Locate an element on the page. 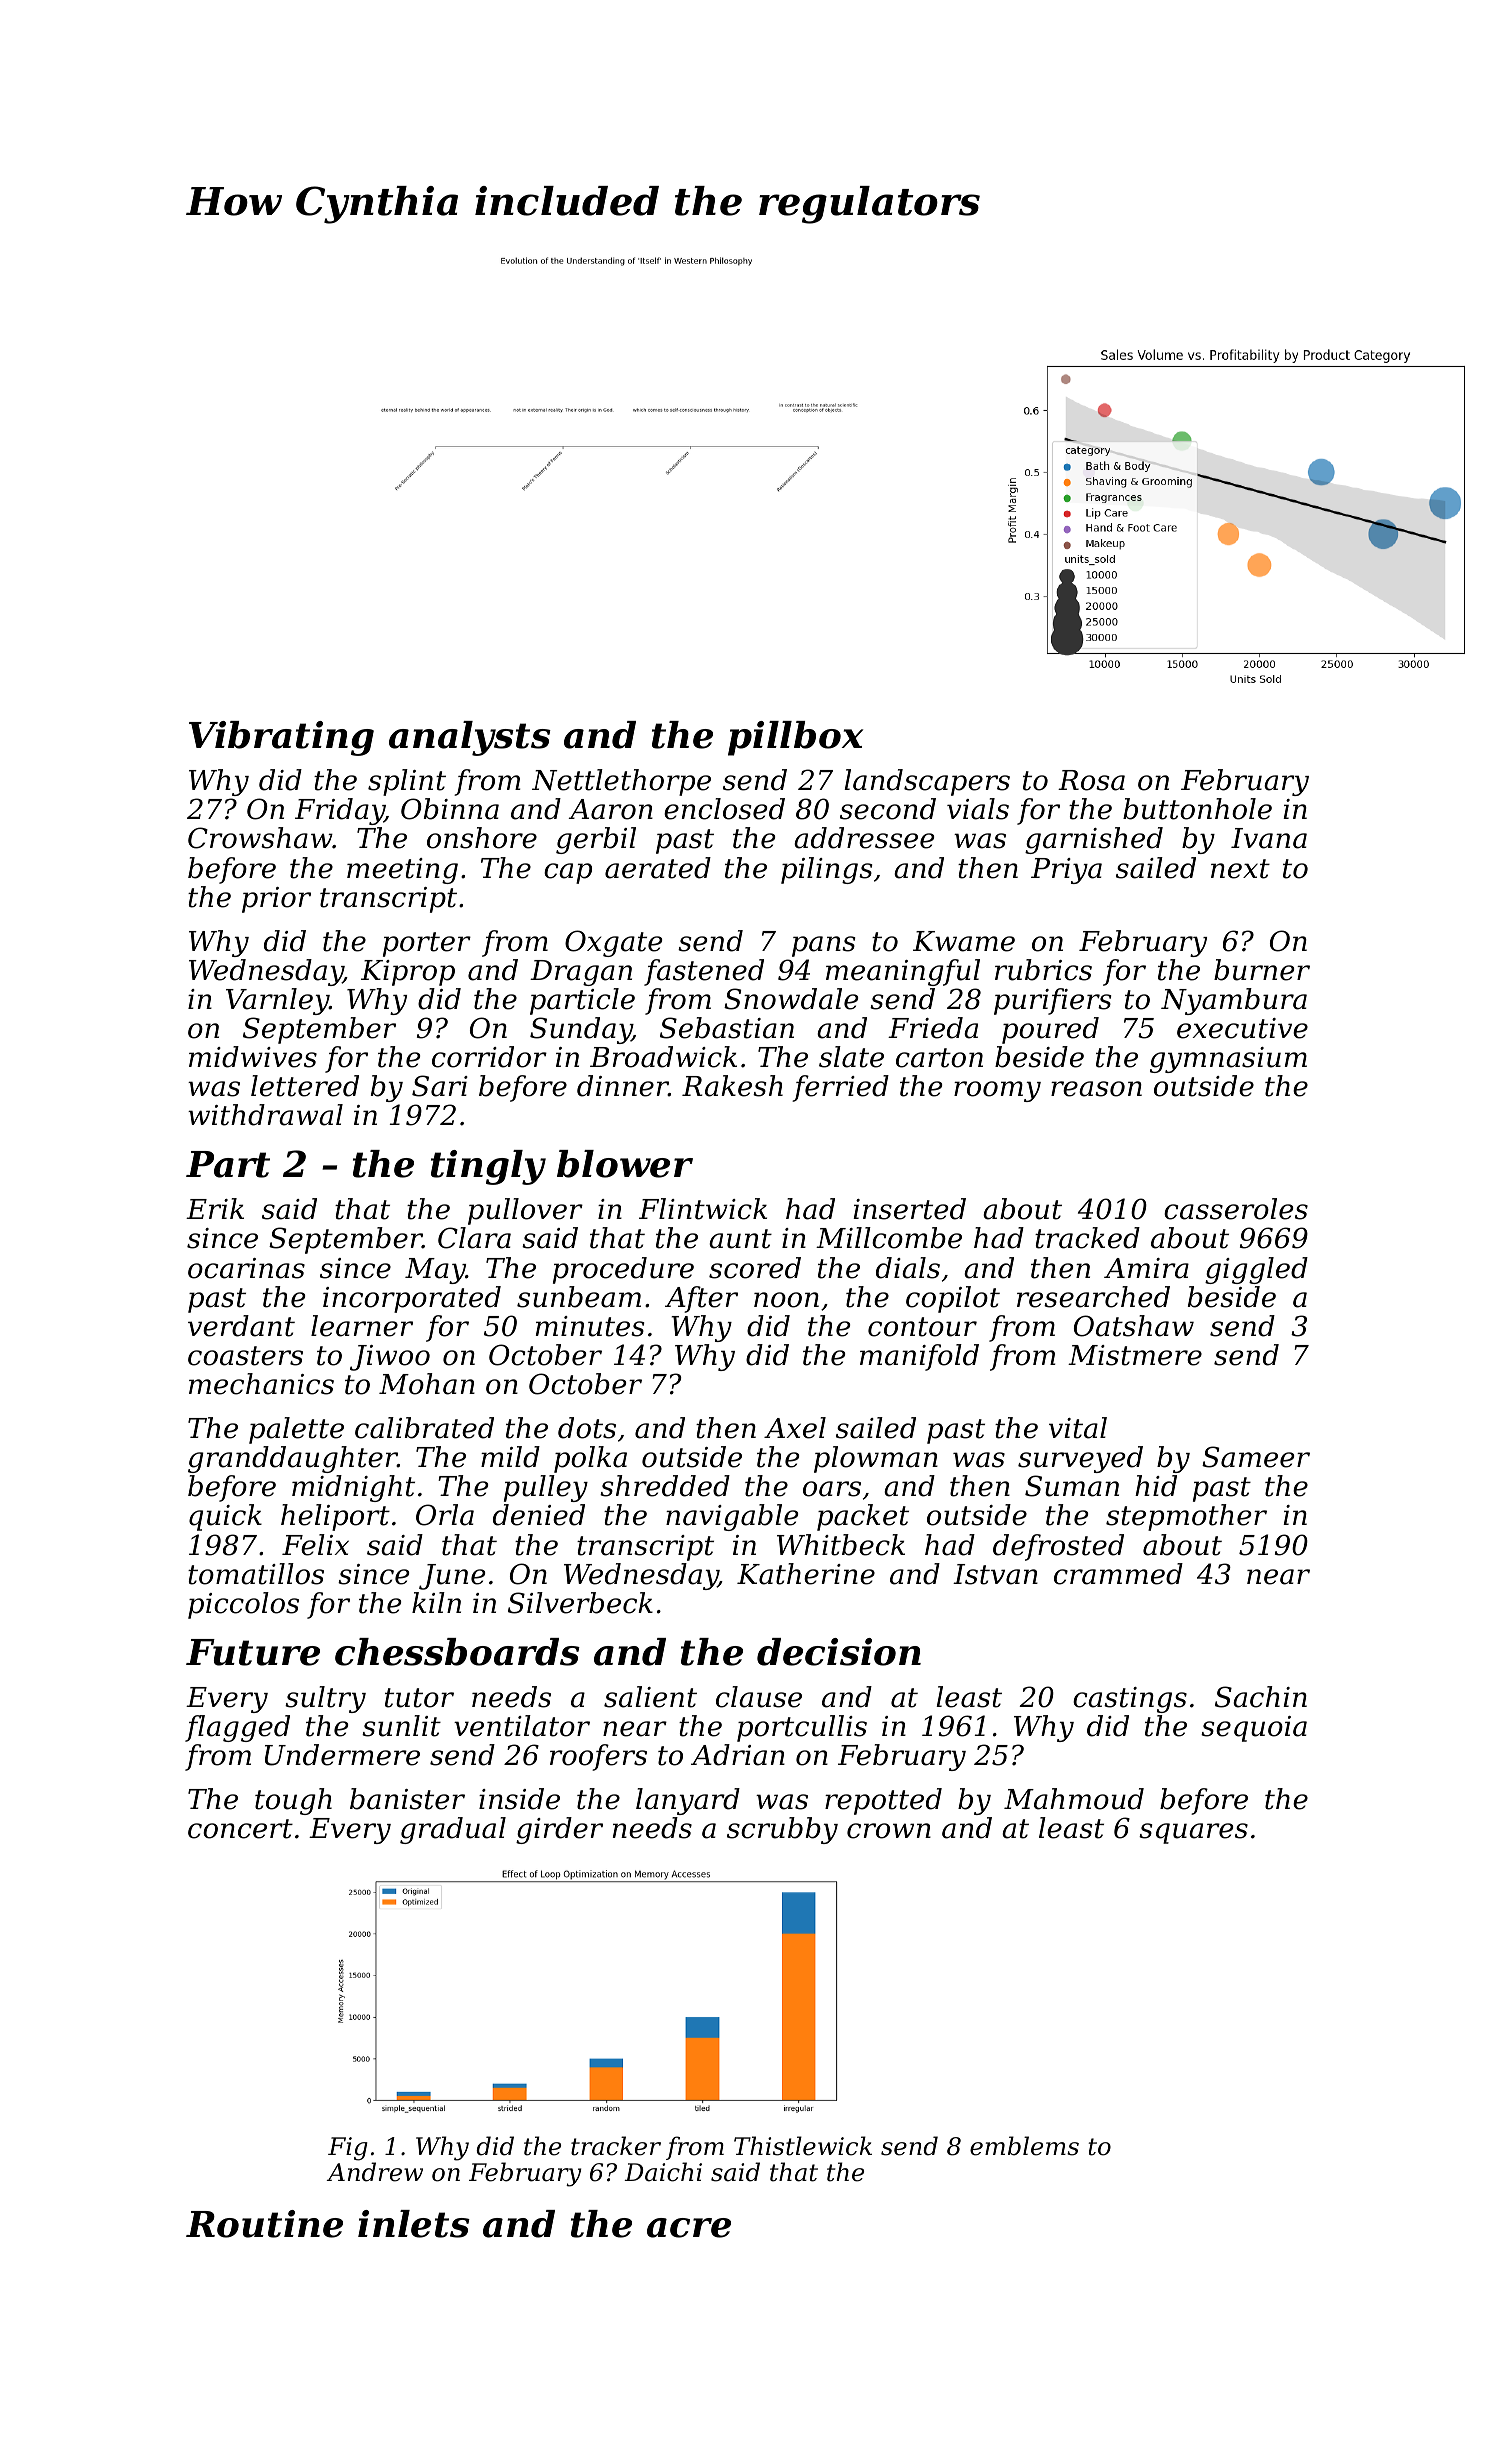 The image size is (1496, 2464). piccolos is located at coordinates (243, 1605).
